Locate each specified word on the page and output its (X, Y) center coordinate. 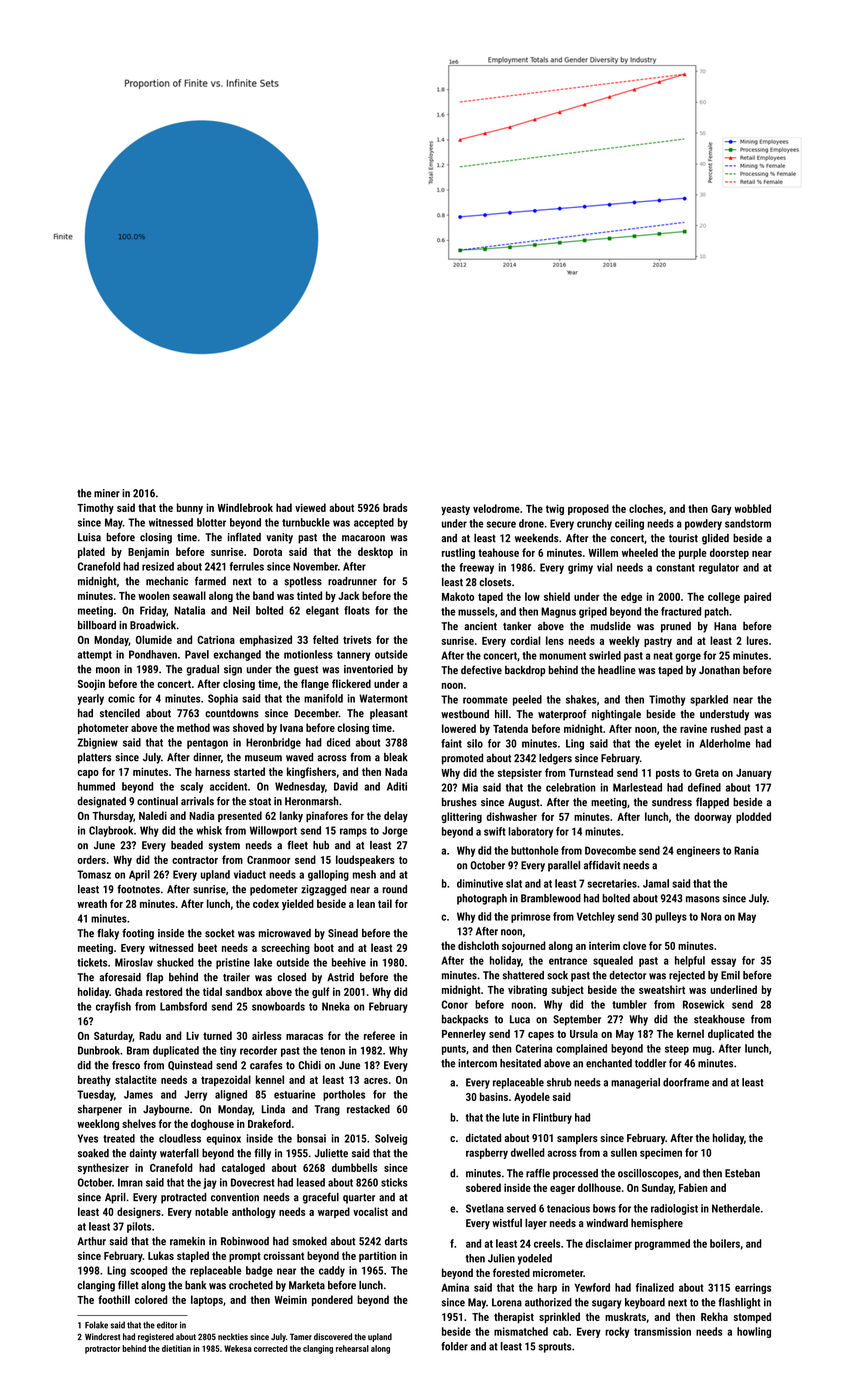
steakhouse (719, 1019)
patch (717, 612)
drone (531, 523)
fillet (128, 1285)
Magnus (558, 612)
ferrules (247, 566)
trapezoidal (226, 1080)
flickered (351, 683)
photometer (103, 728)
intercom (477, 1063)
